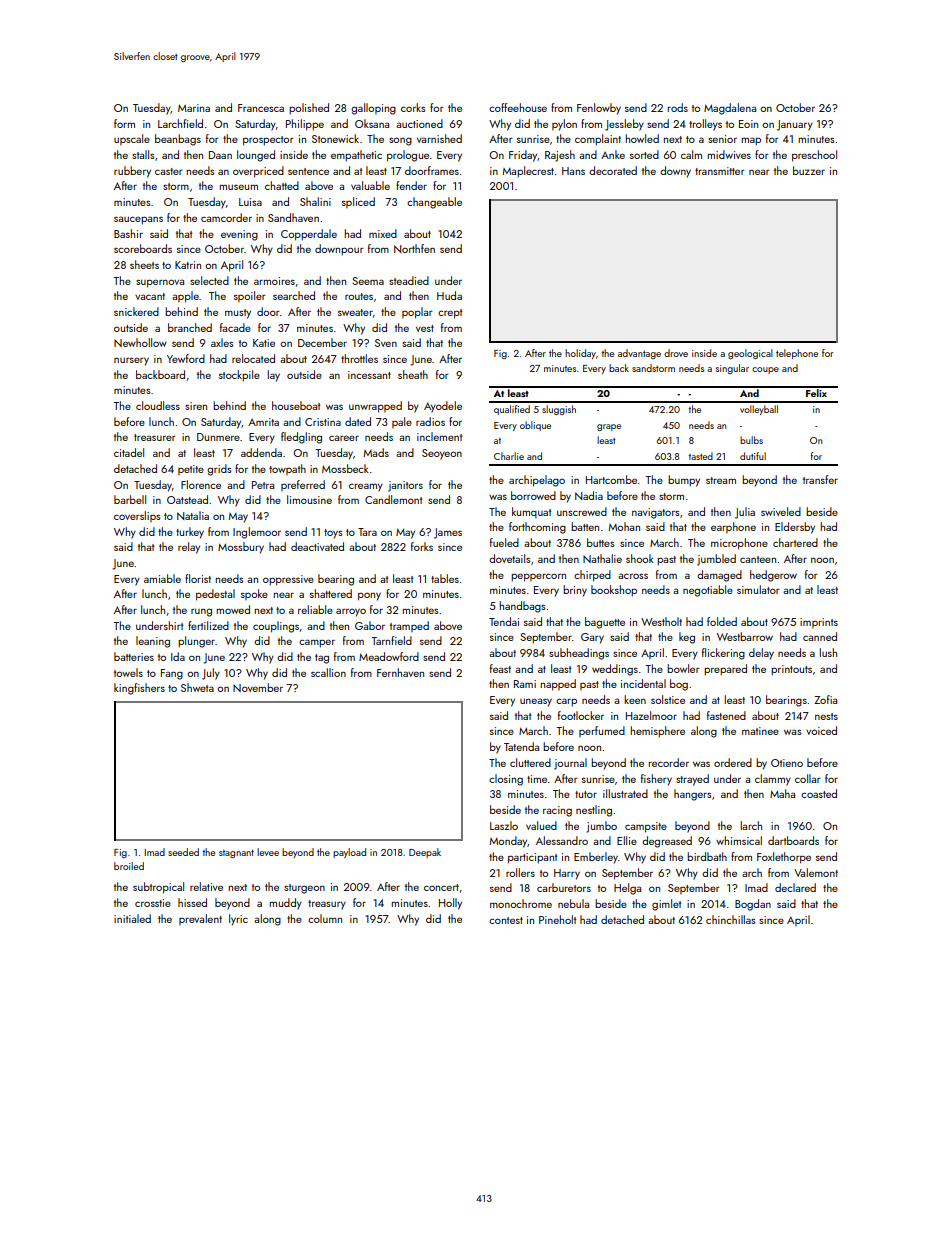 The height and width of the image is (1233, 952). What do you see at coordinates (183, 852) in the image?
I see `seeded` at bounding box center [183, 852].
